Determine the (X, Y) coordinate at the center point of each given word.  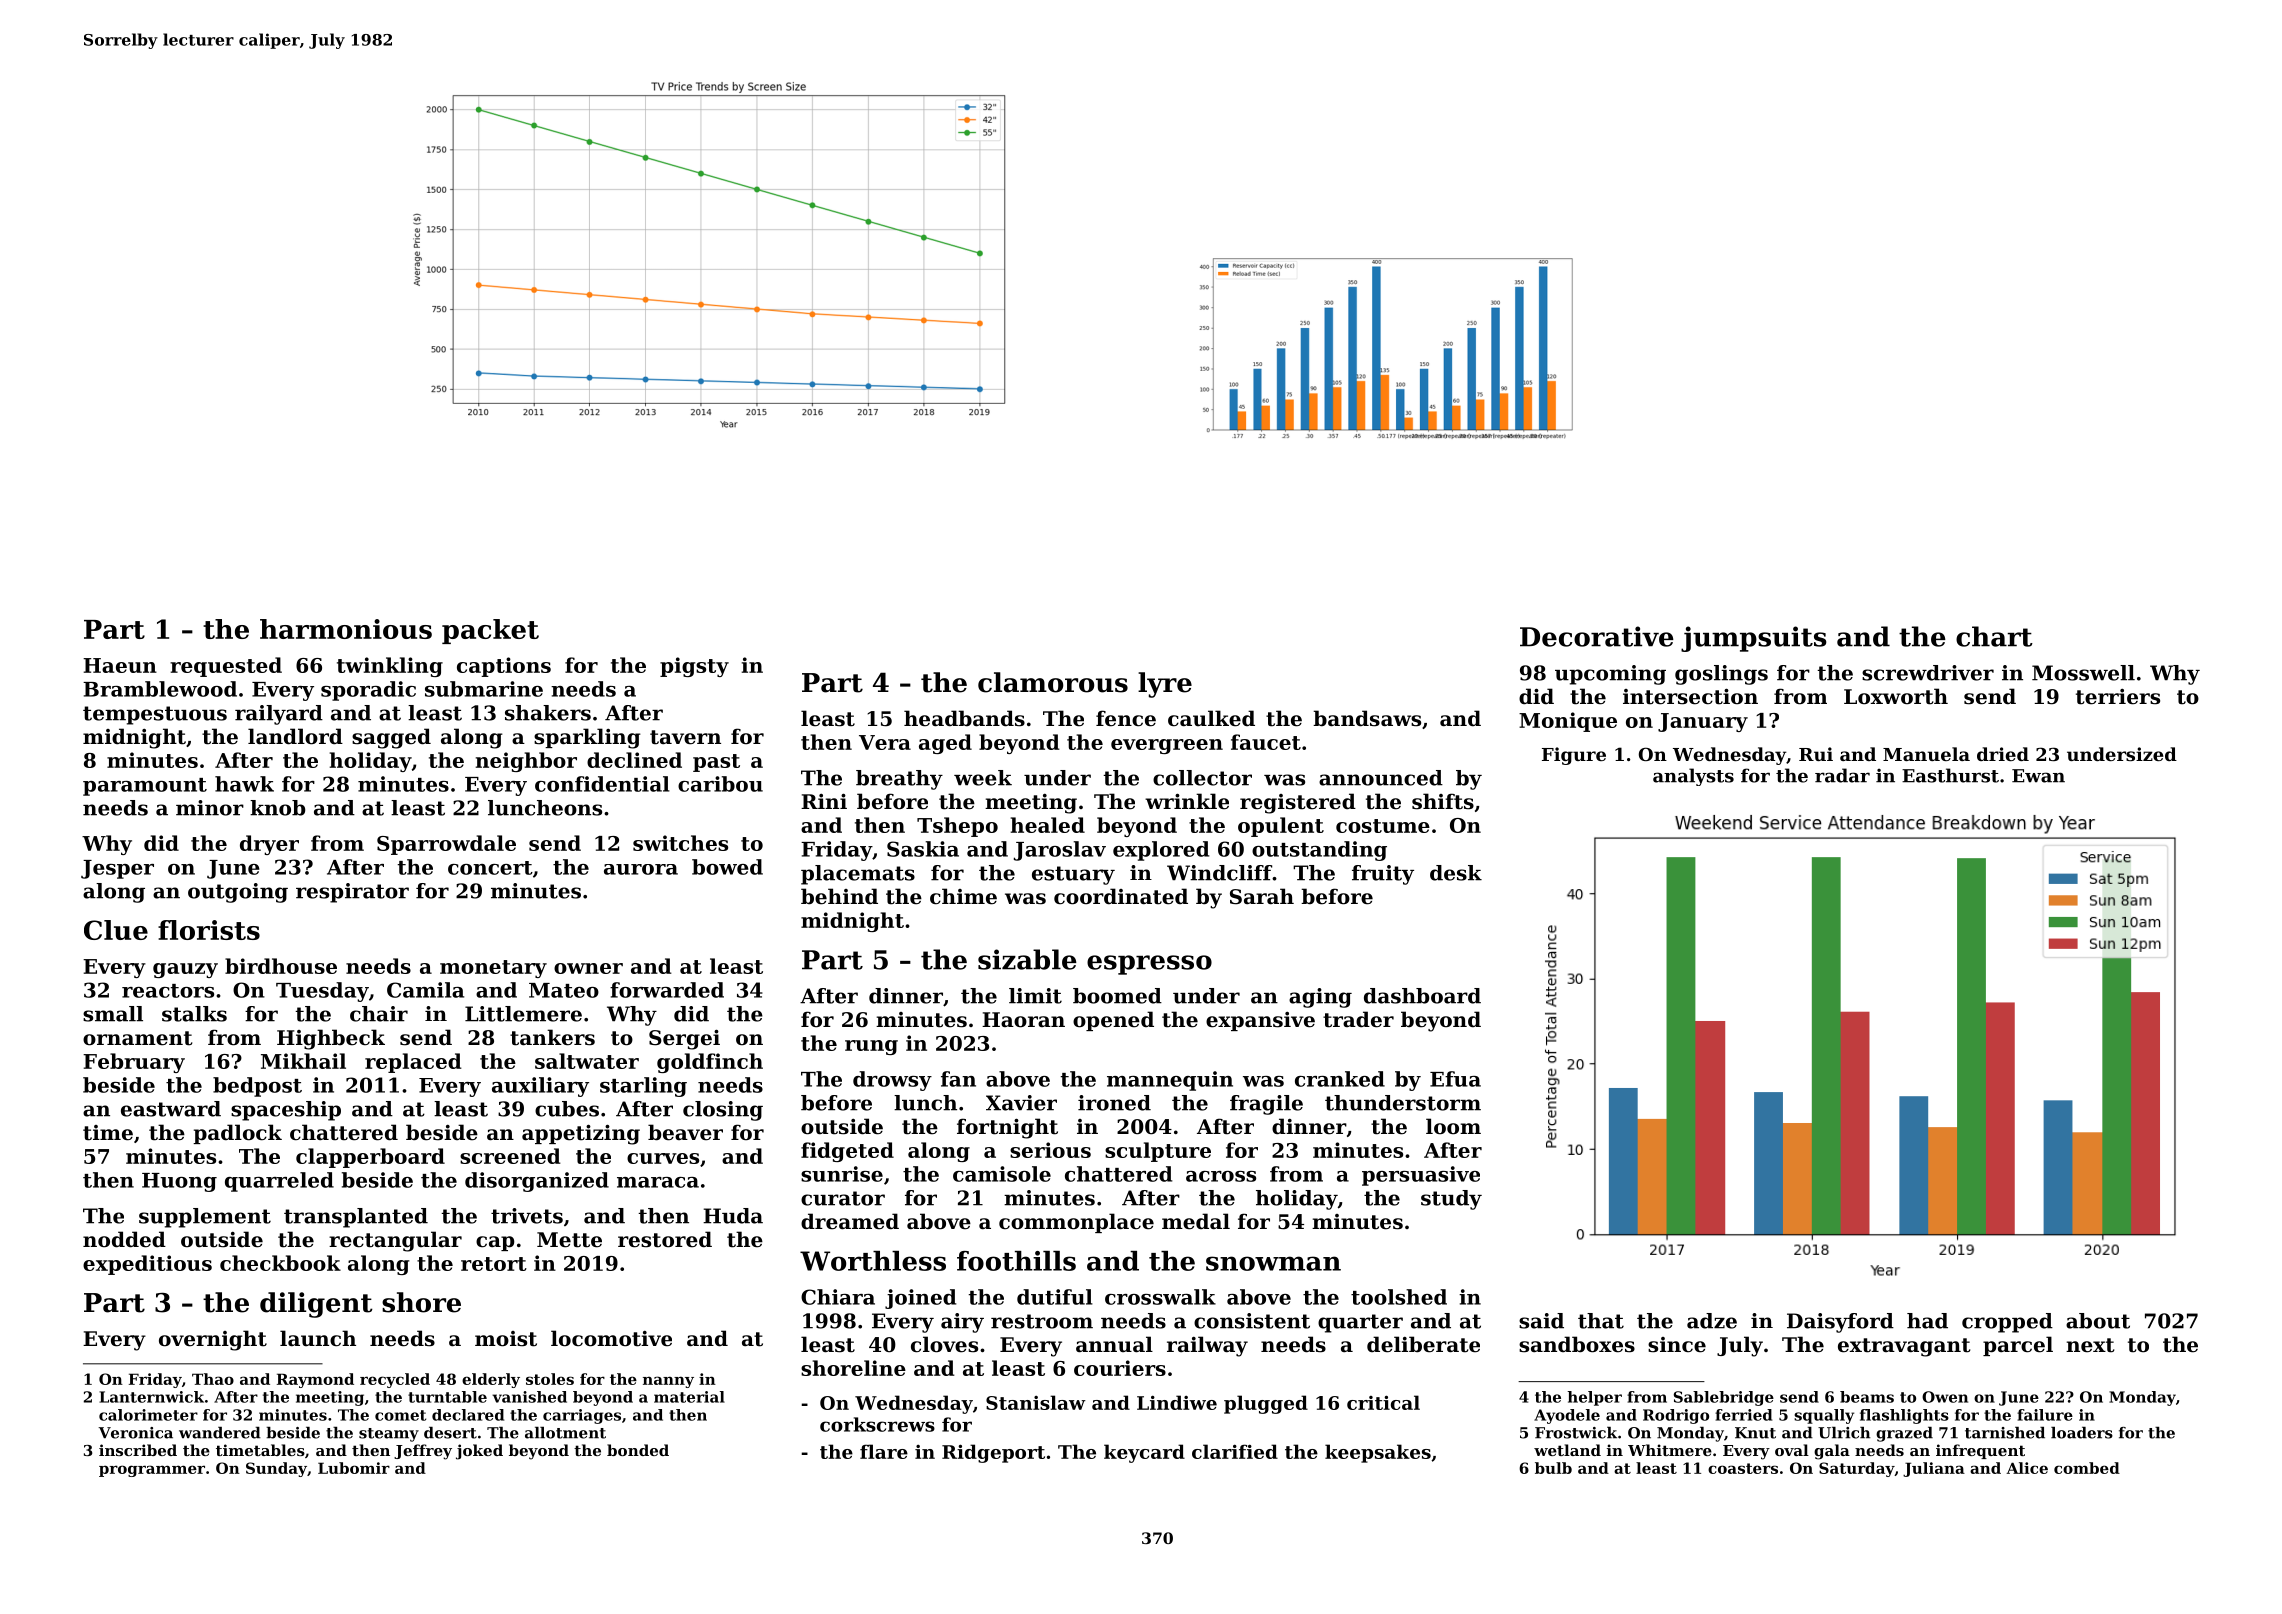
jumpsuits (1754, 639)
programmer (152, 1471)
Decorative (1597, 636)
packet (490, 631)
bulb (1553, 1468)
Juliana (1934, 1469)
